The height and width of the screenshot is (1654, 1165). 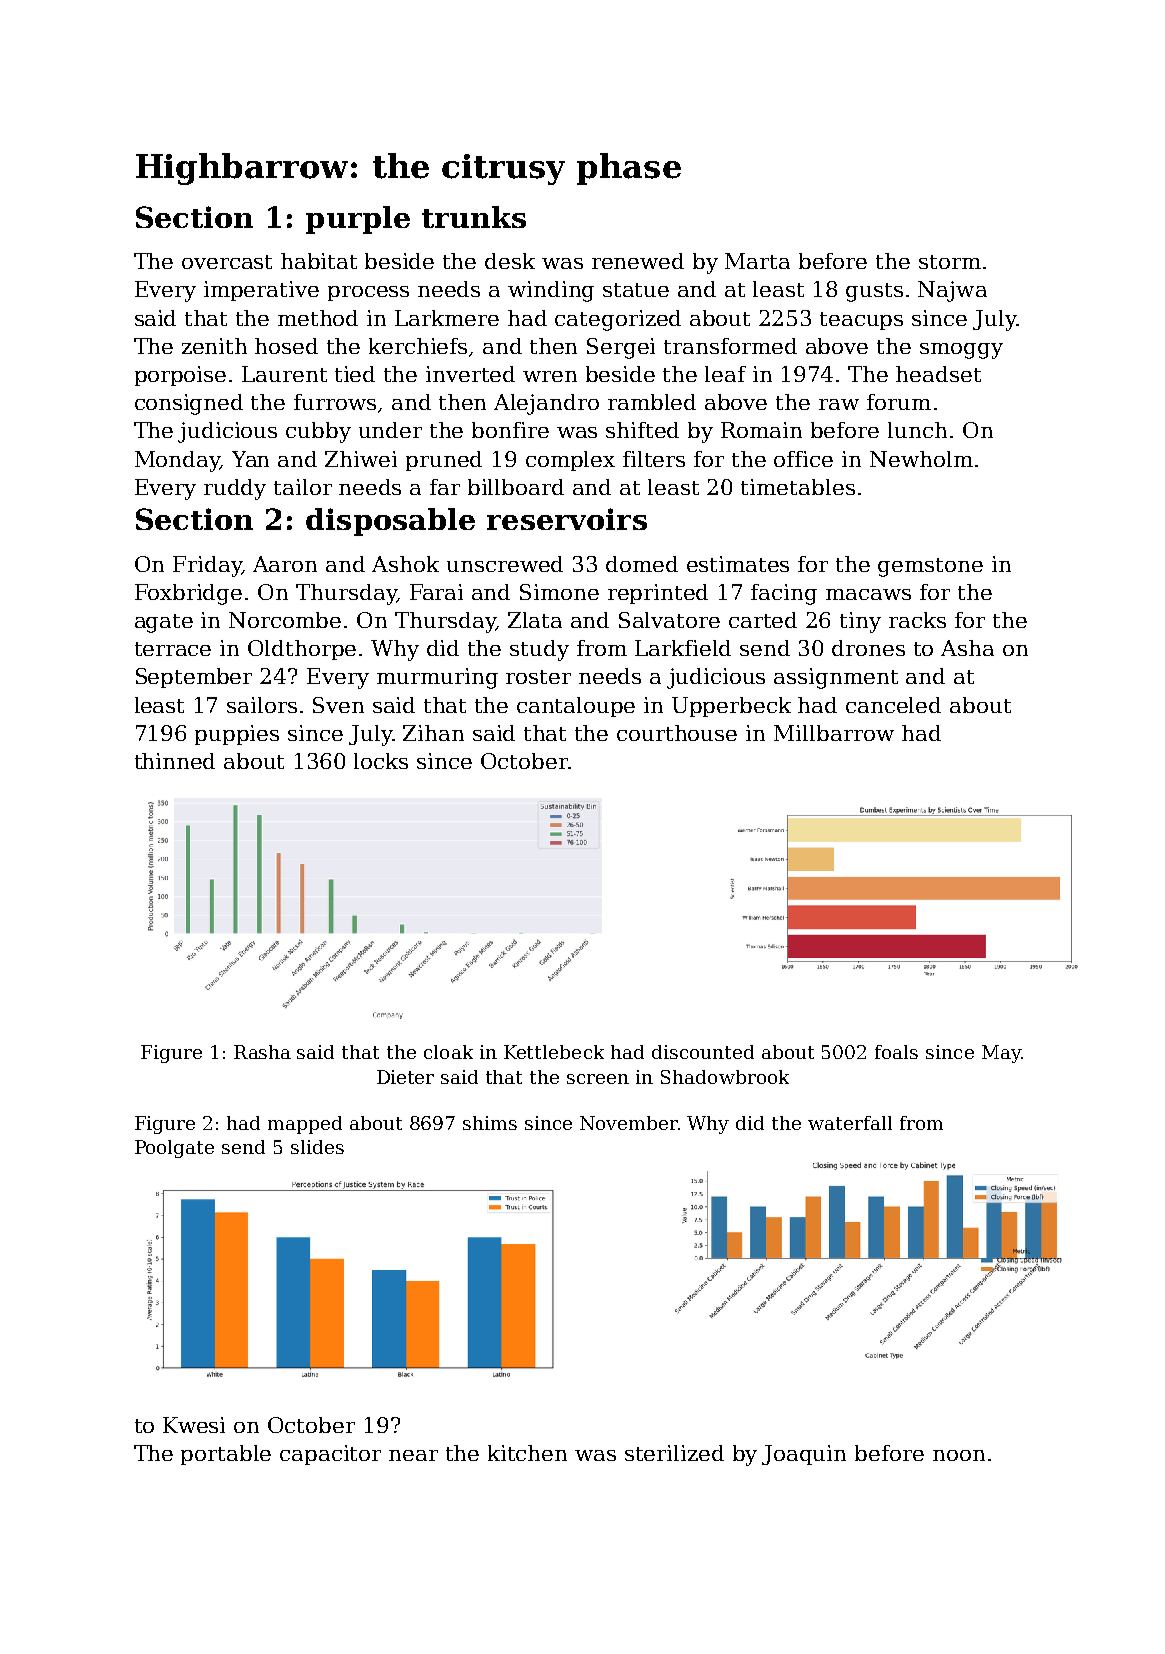 I want to click on Dieter, so click(x=405, y=1077).
